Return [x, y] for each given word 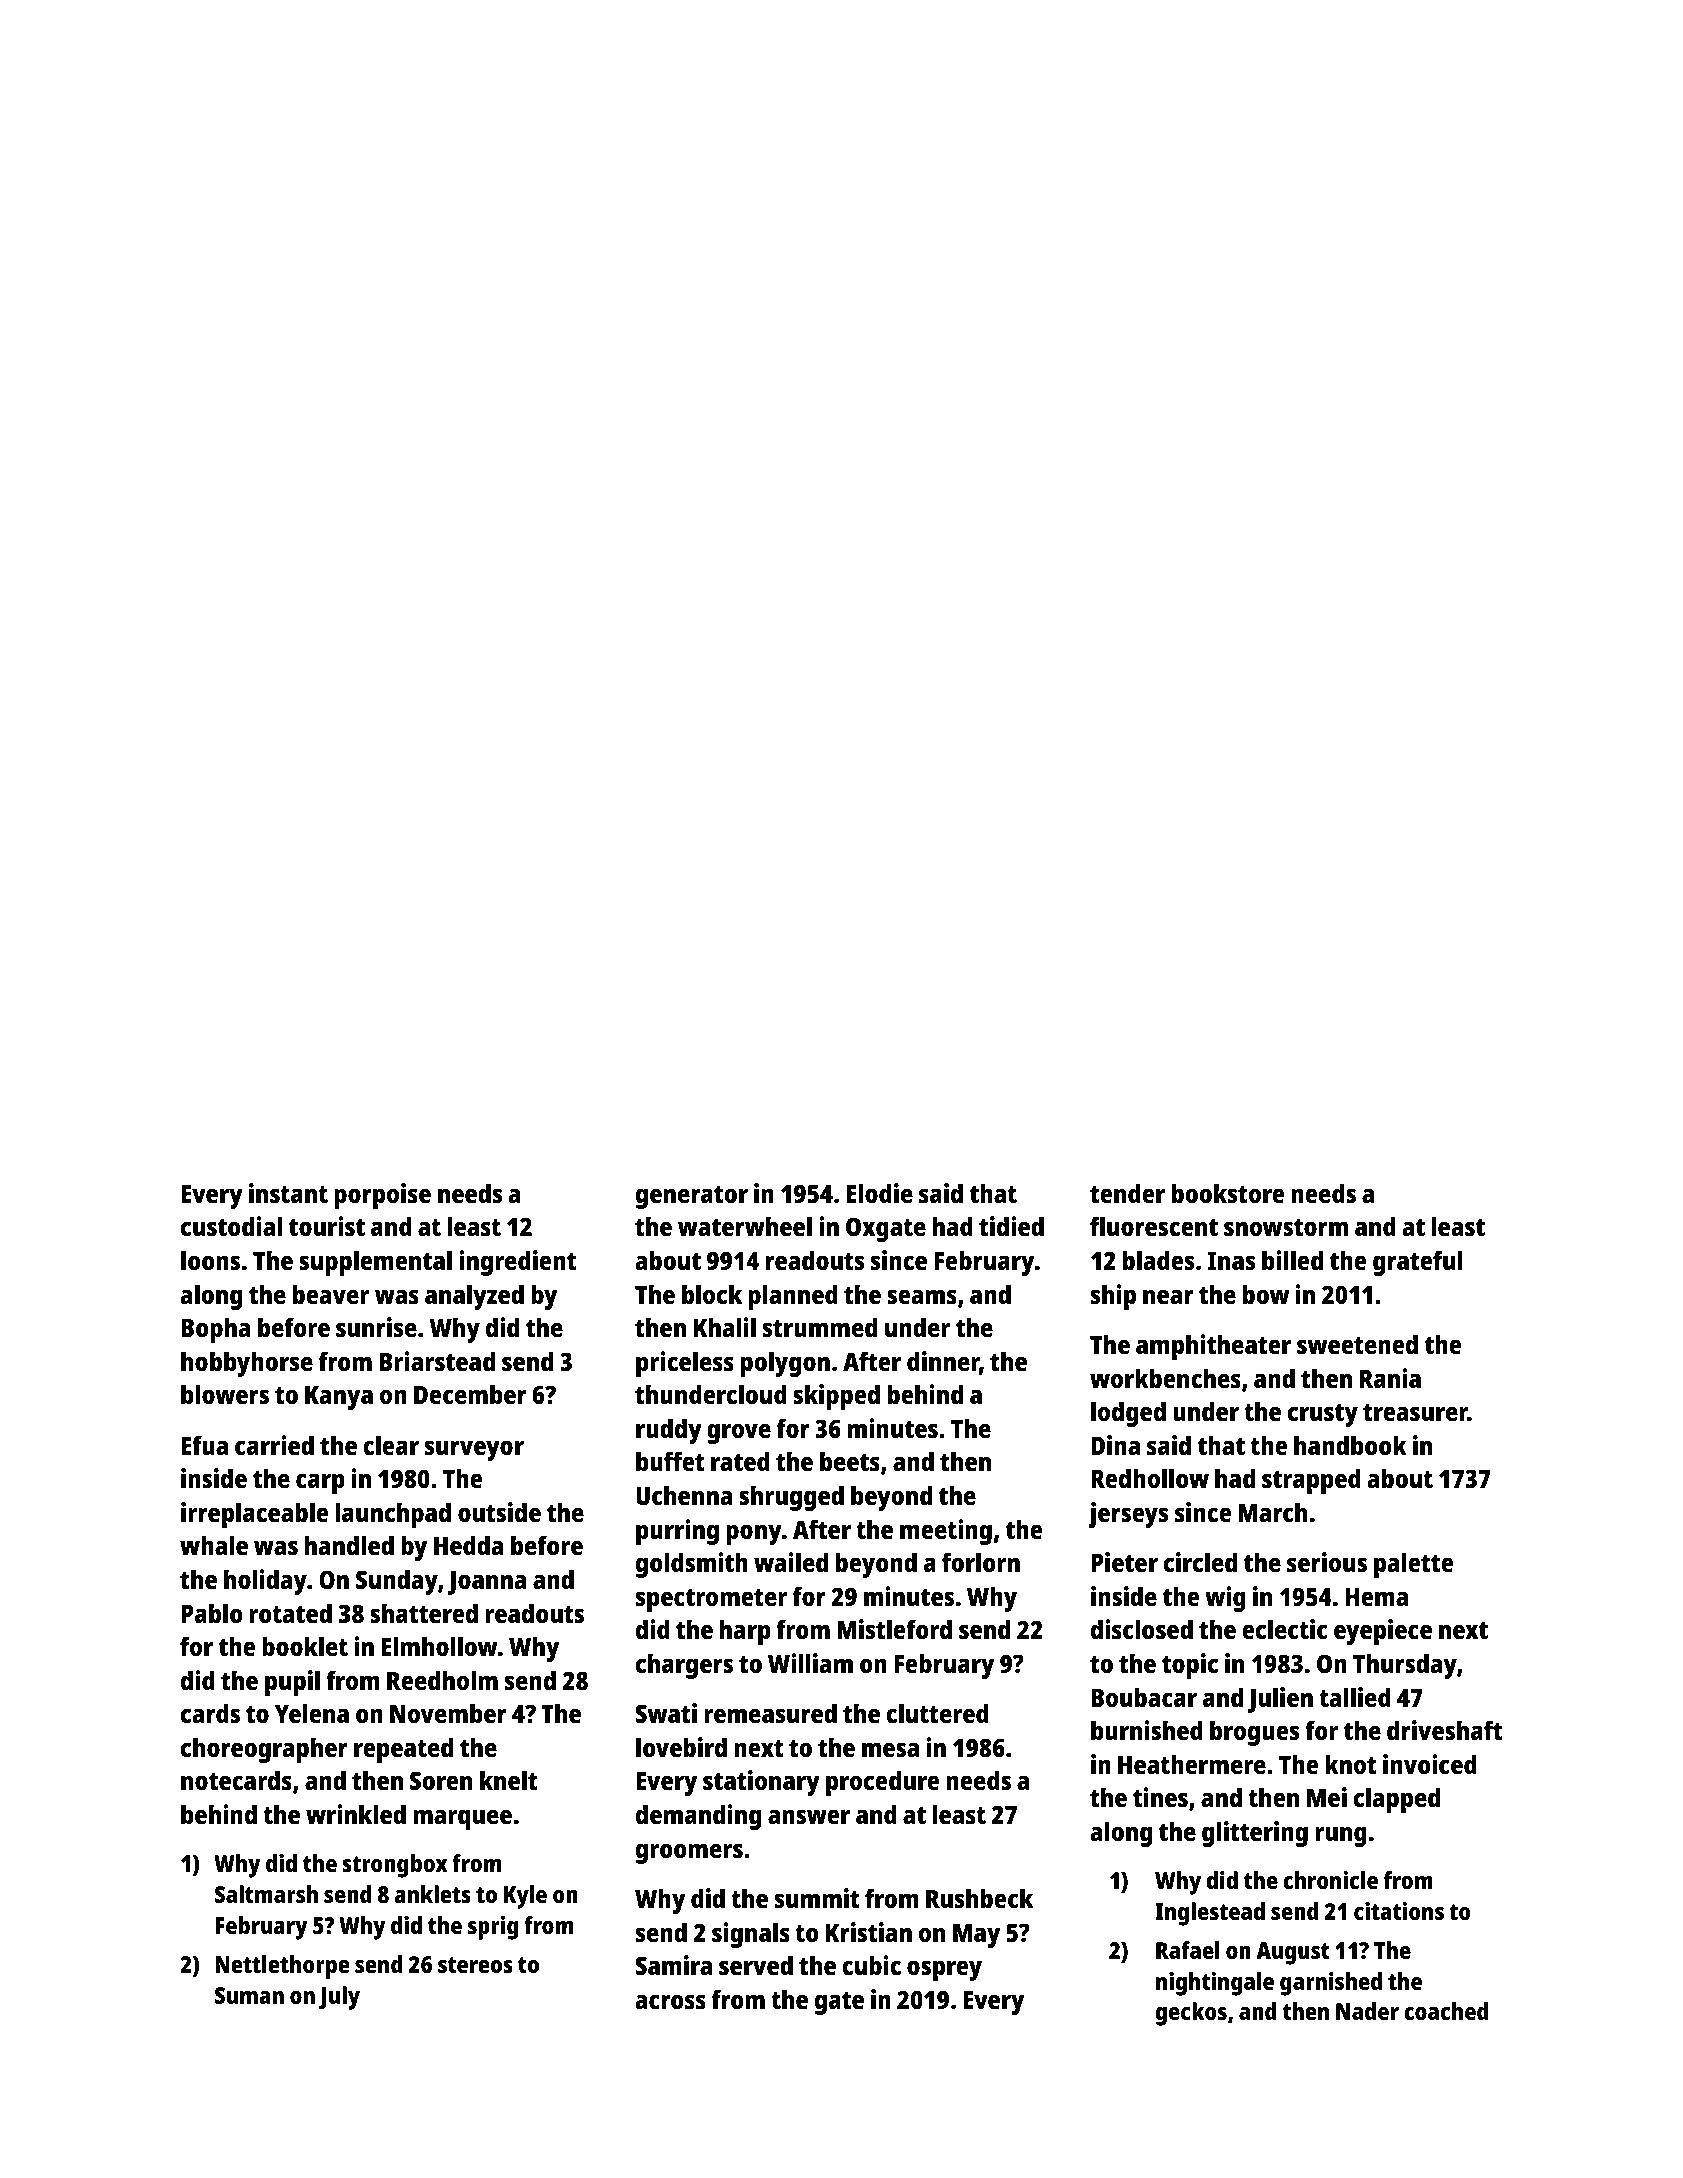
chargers [684, 1666]
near [1168, 1296]
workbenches [1165, 1378]
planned [793, 1297]
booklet [305, 1646]
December [470, 1394]
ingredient [517, 1263]
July [339, 1998]
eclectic [1284, 1629]
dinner [943, 1362]
